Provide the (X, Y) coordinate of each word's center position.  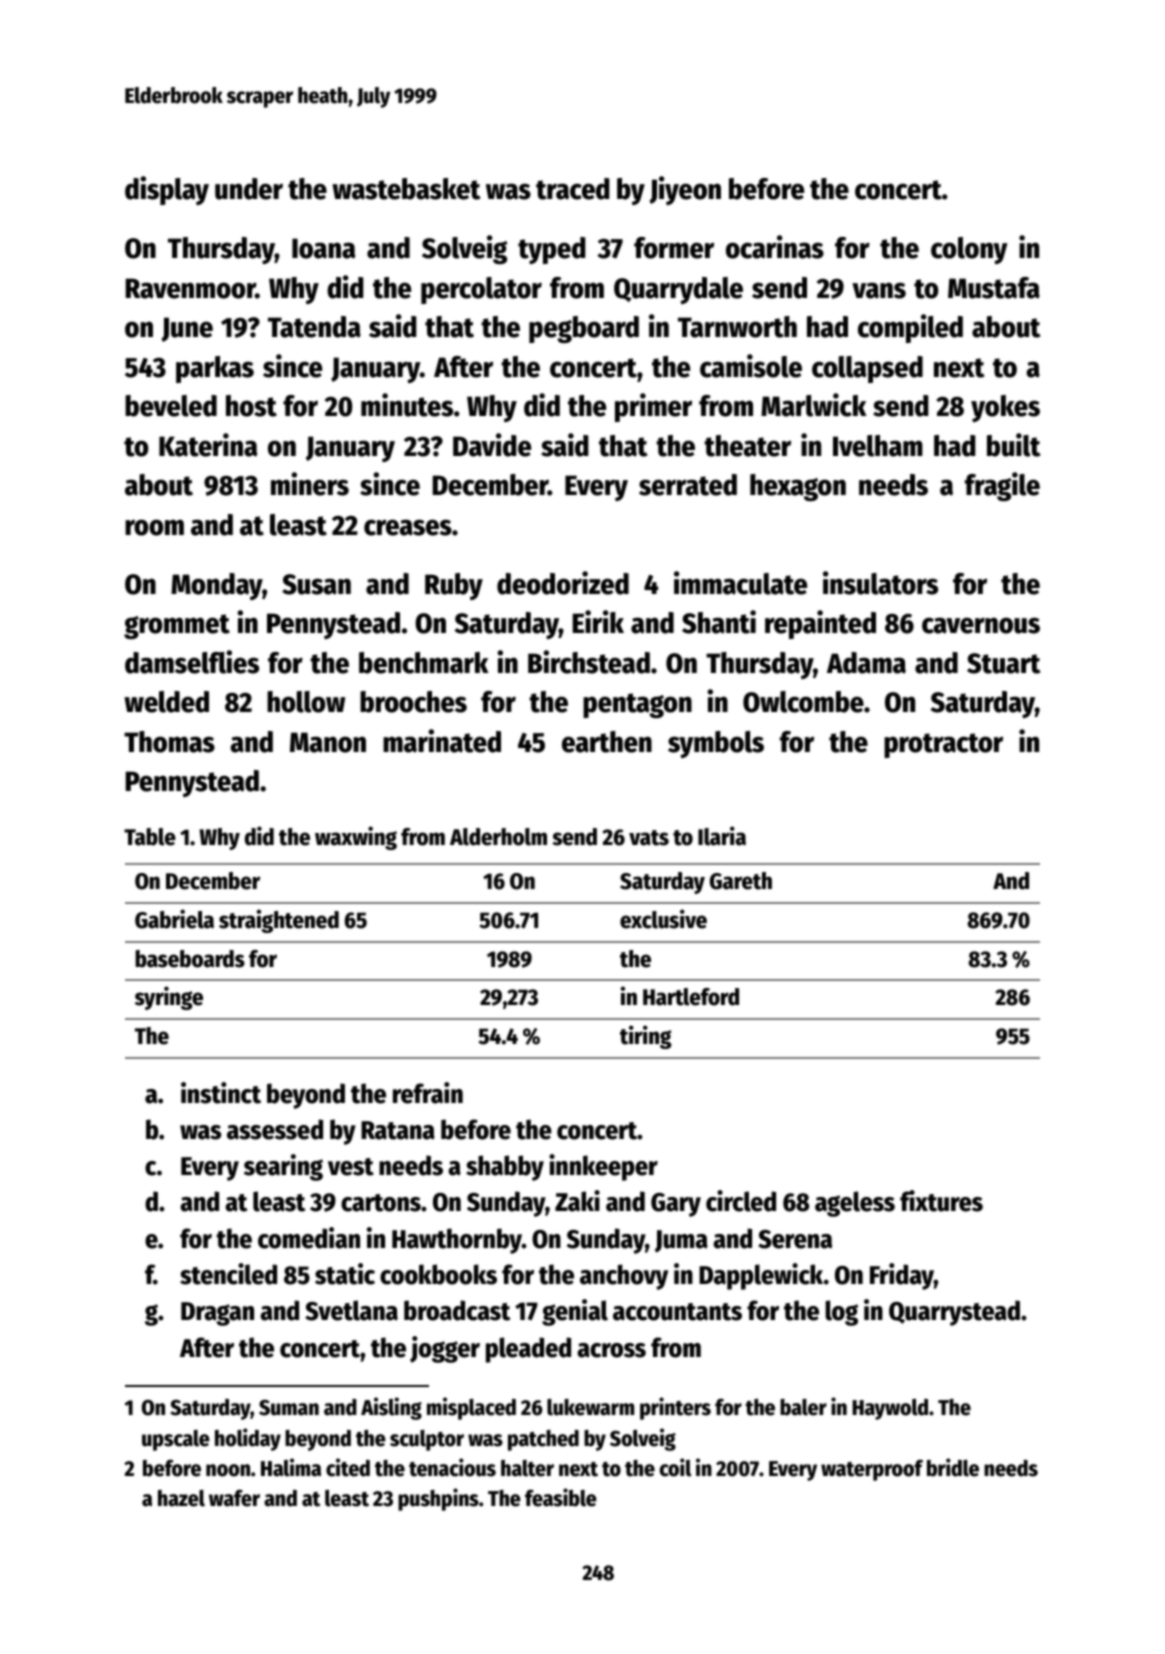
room (154, 527)
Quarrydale (678, 290)
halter (527, 1468)
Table (150, 837)
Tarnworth (737, 327)
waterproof (872, 1470)
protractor (943, 745)
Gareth (741, 881)
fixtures (941, 1201)
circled (741, 1201)
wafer (234, 1498)
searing (283, 1167)
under (249, 189)
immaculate (740, 583)
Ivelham (878, 446)
